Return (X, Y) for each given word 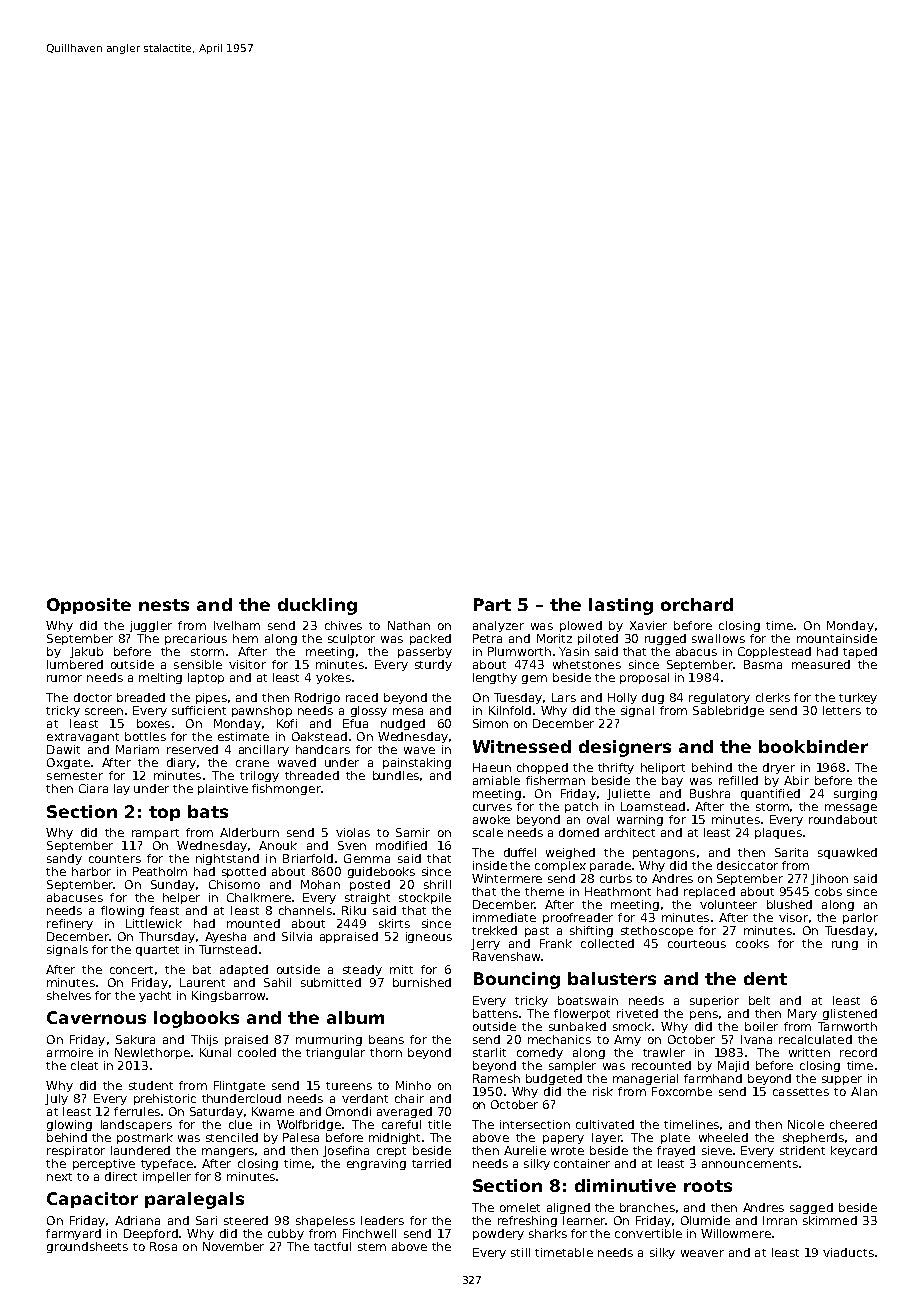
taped (860, 652)
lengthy (495, 678)
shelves (69, 995)
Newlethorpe (152, 1053)
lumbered (75, 664)
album (355, 1017)
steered (246, 1220)
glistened (850, 1014)
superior (714, 1001)
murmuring (329, 1040)
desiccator (747, 865)
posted (370, 885)
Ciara (93, 788)
